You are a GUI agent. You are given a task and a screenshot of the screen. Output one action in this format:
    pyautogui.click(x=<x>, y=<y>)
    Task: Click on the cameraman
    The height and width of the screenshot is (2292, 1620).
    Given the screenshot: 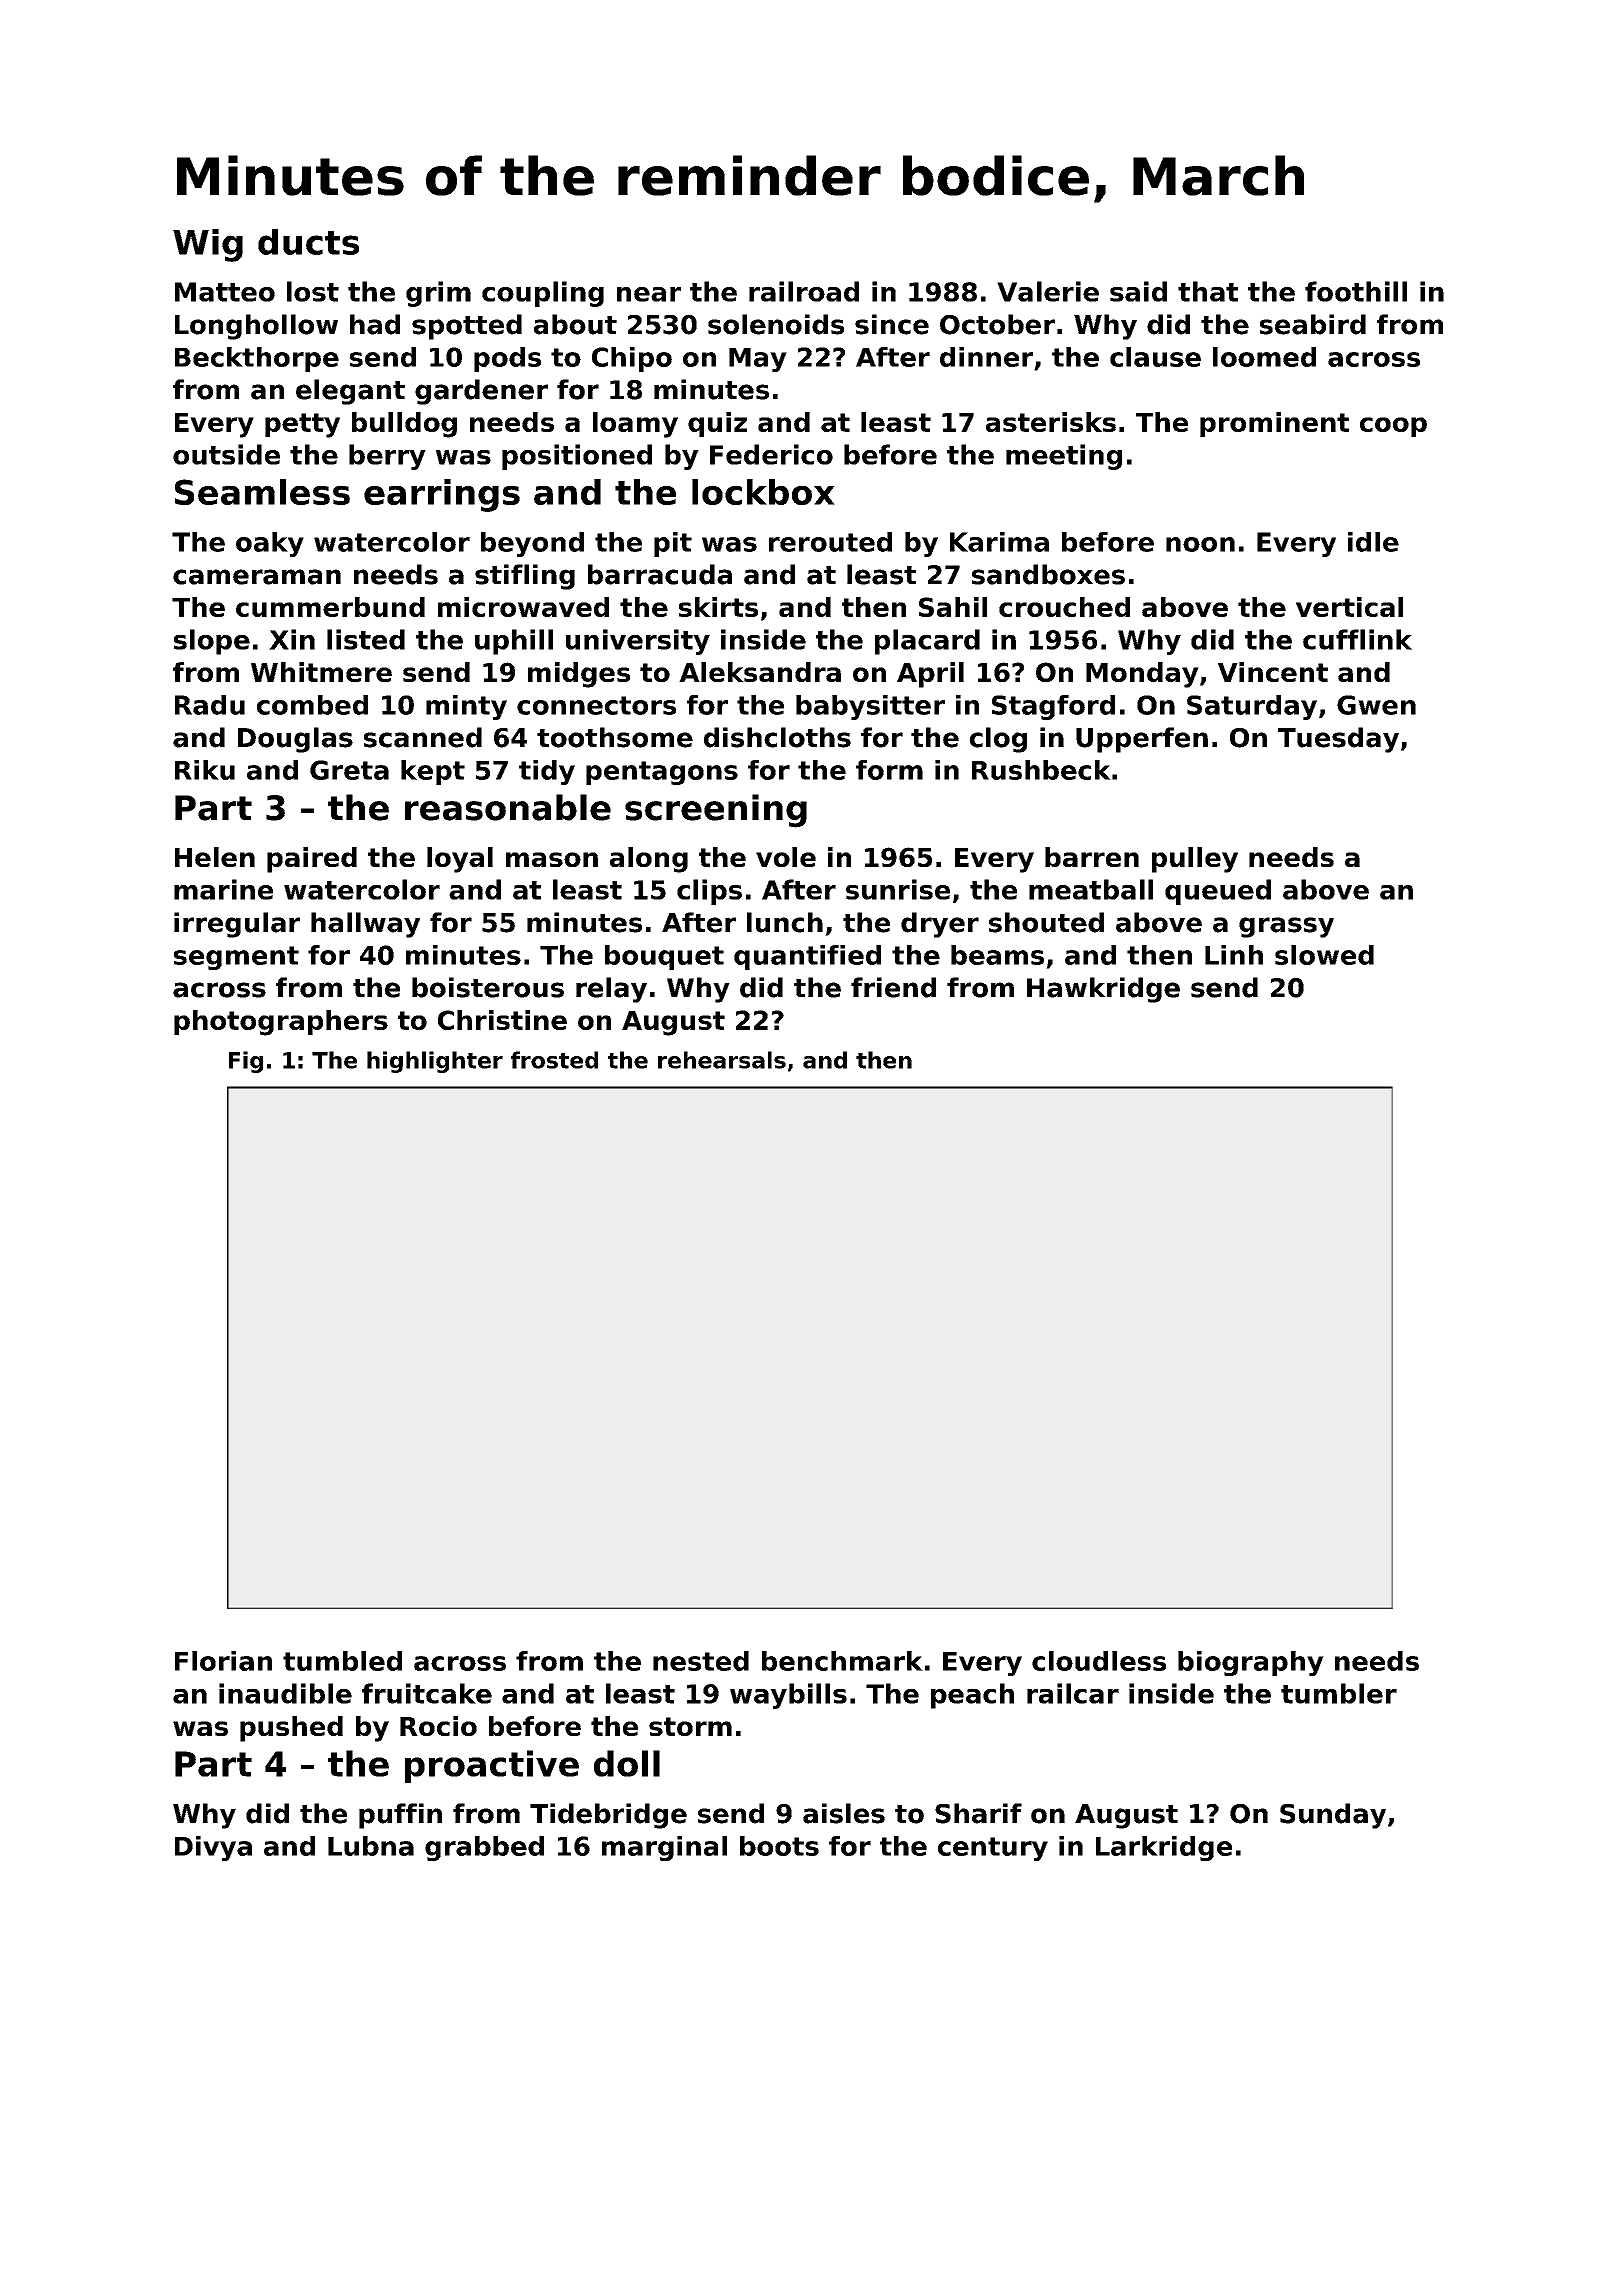 What is the action you would take?
    pyautogui.click(x=257, y=577)
